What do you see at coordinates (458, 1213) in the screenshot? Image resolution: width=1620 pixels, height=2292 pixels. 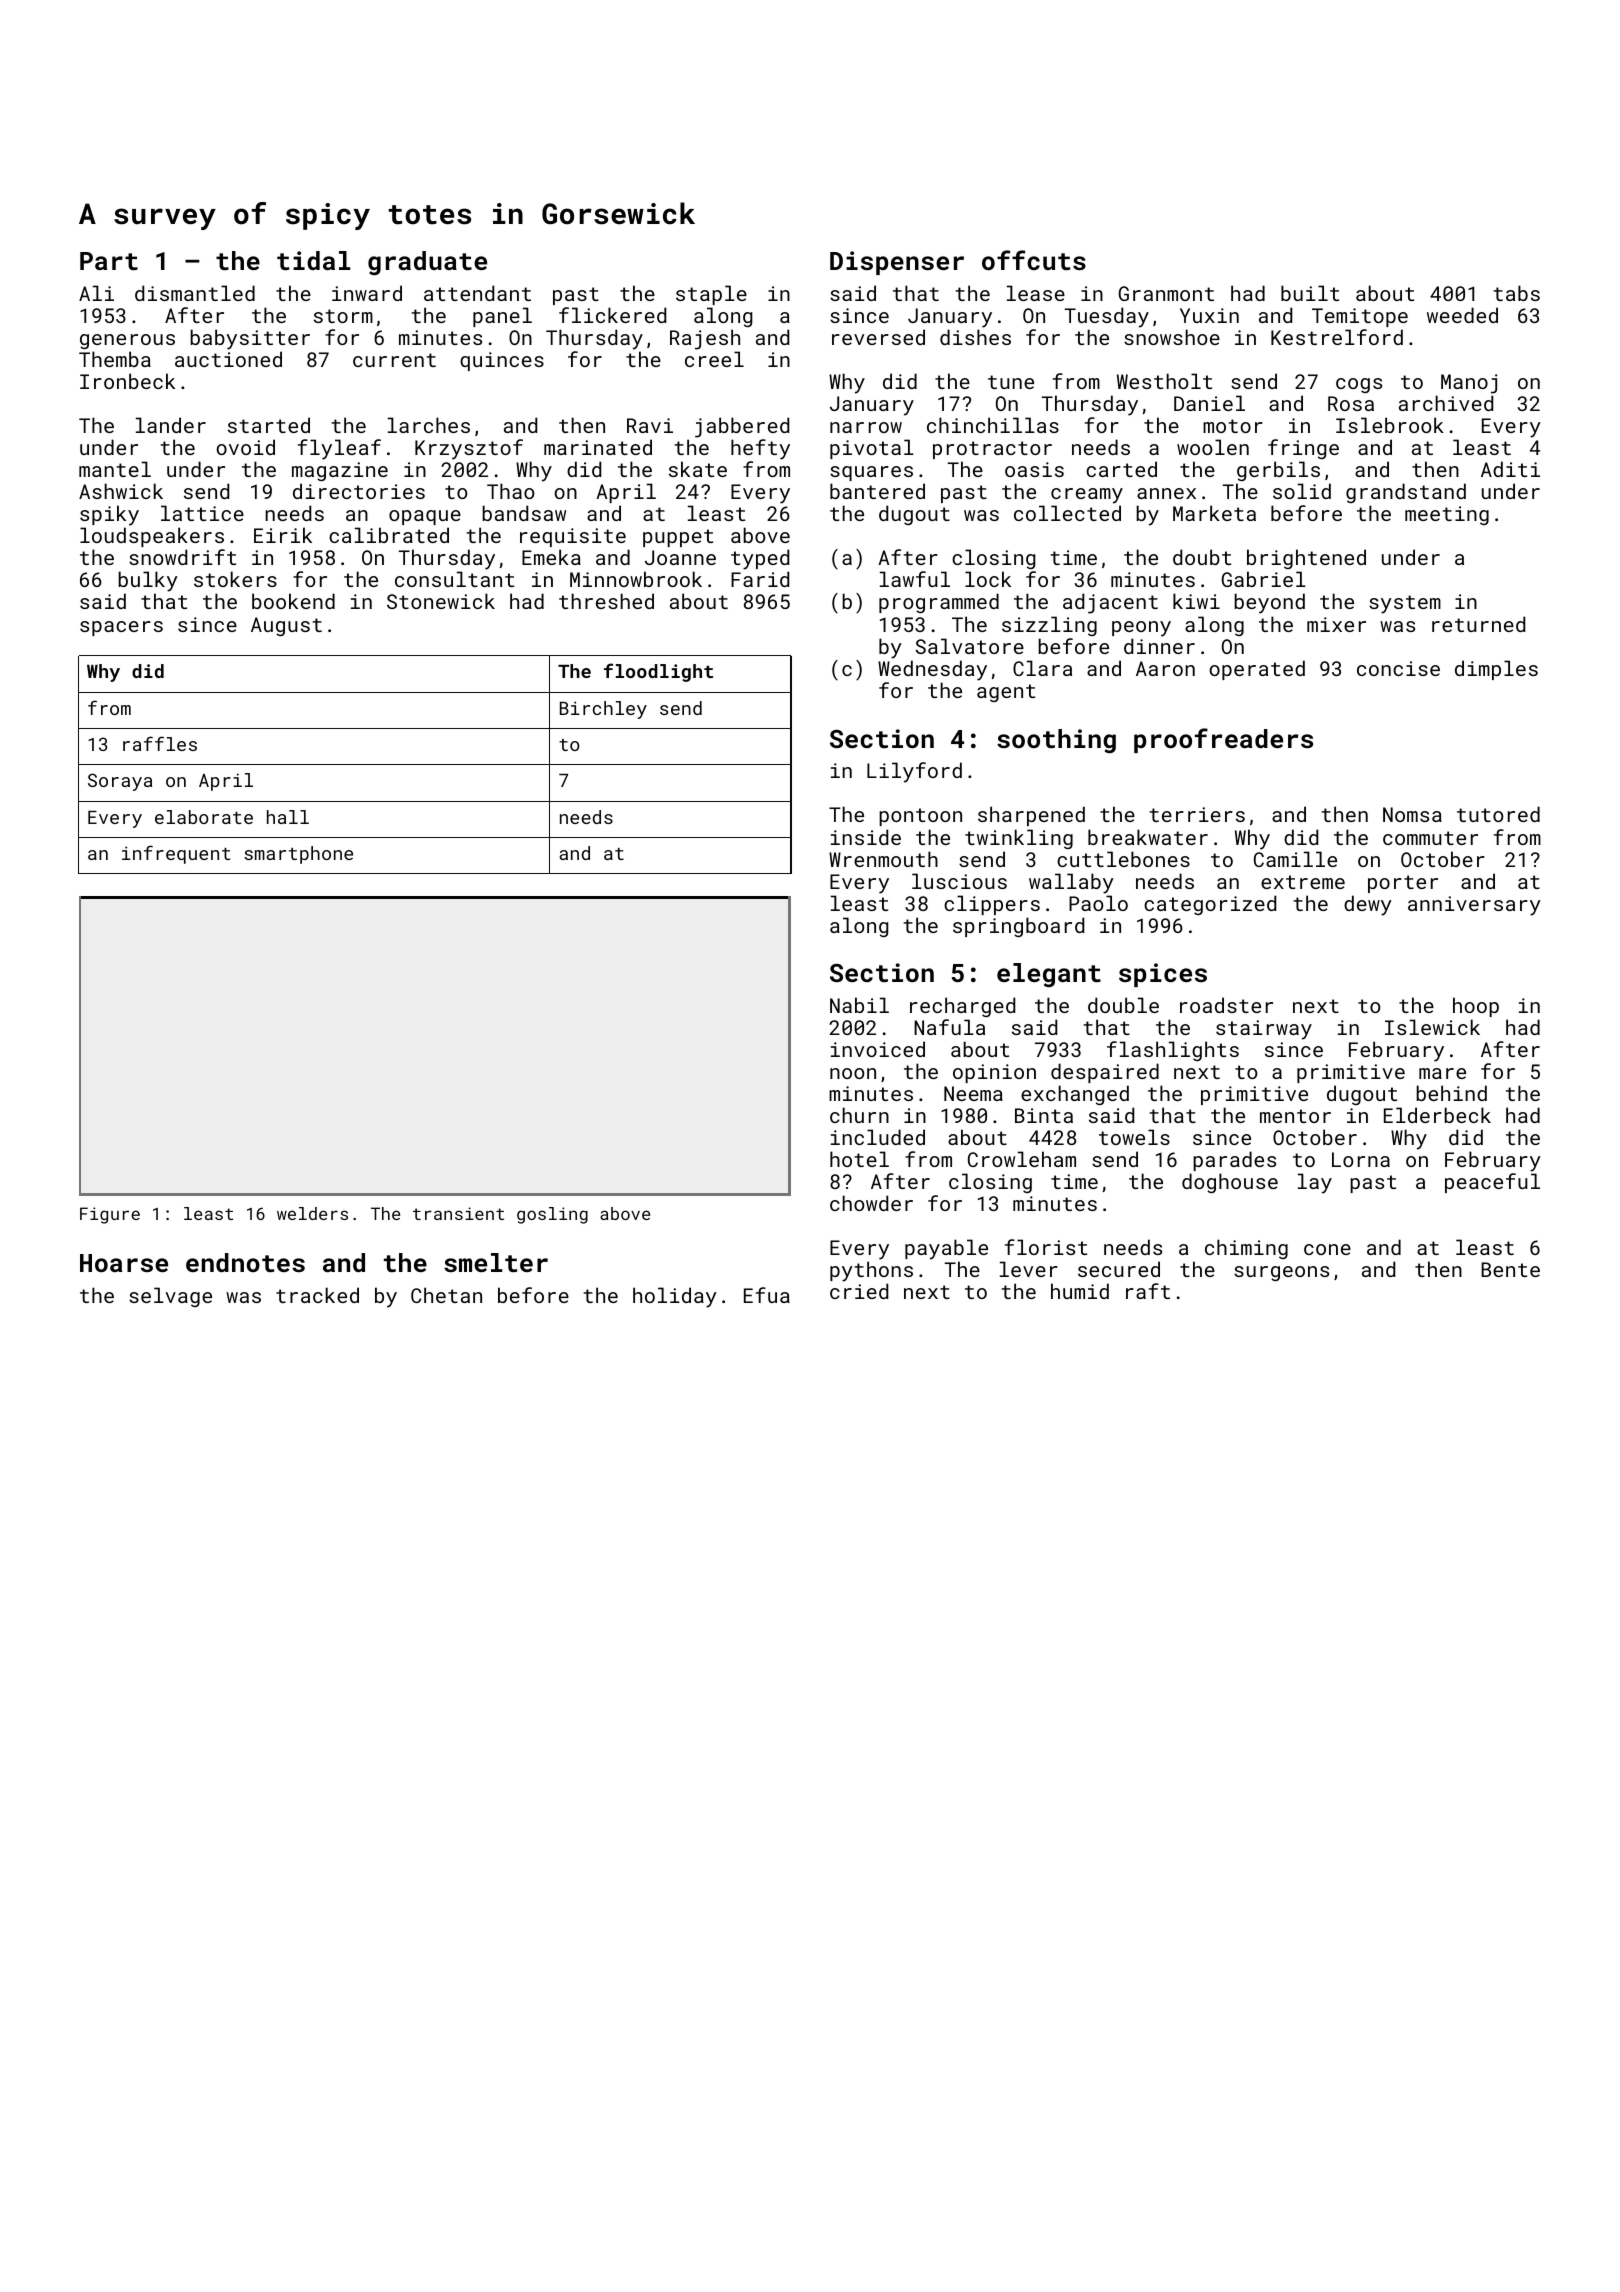 I see `transient` at bounding box center [458, 1213].
